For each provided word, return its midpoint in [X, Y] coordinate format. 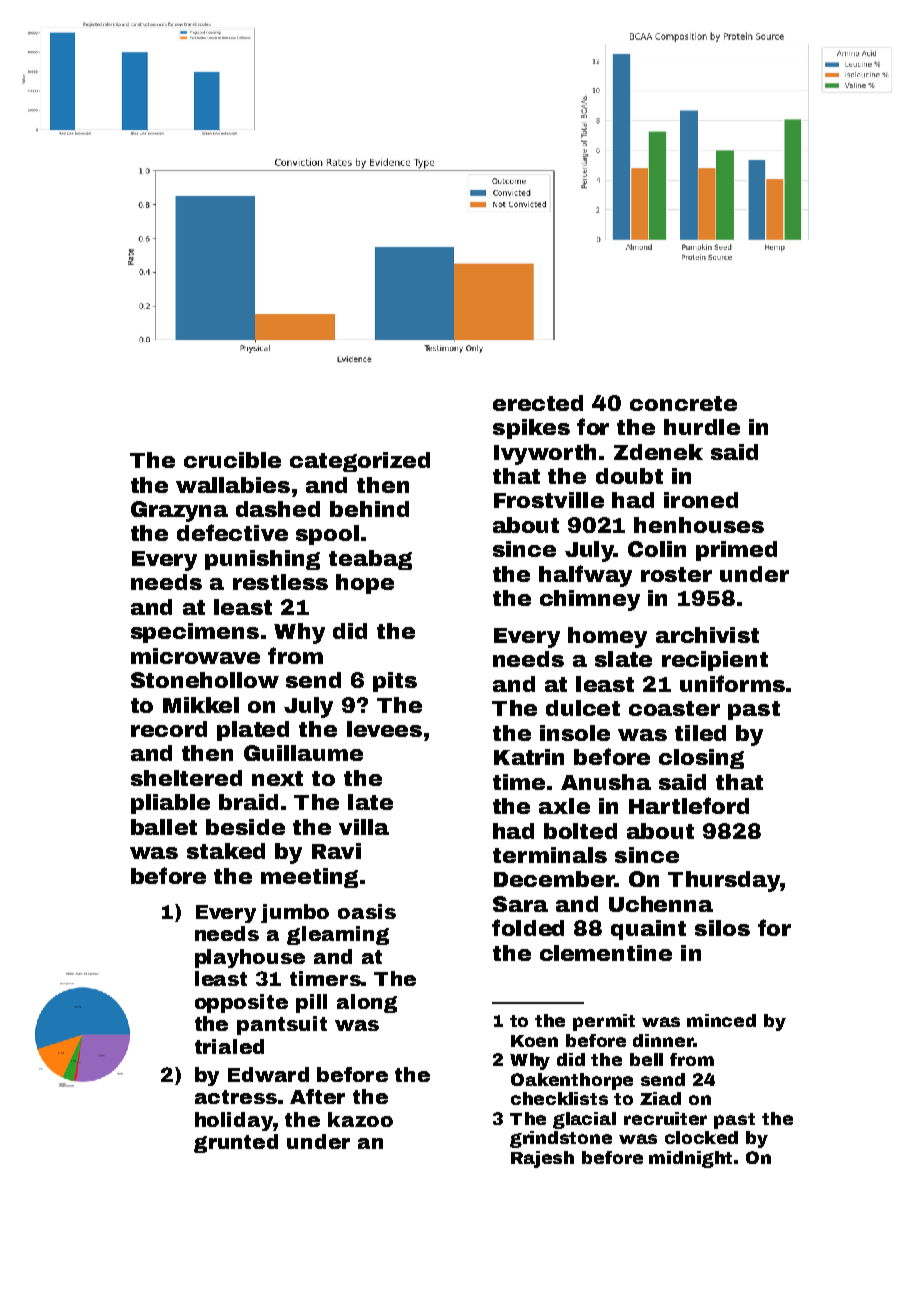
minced [721, 1020]
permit [604, 1022]
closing [701, 759]
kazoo [360, 1119]
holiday [234, 1121]
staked [226, 851]
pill [311, 1003]
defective [232, 532]
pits [395, 682]
